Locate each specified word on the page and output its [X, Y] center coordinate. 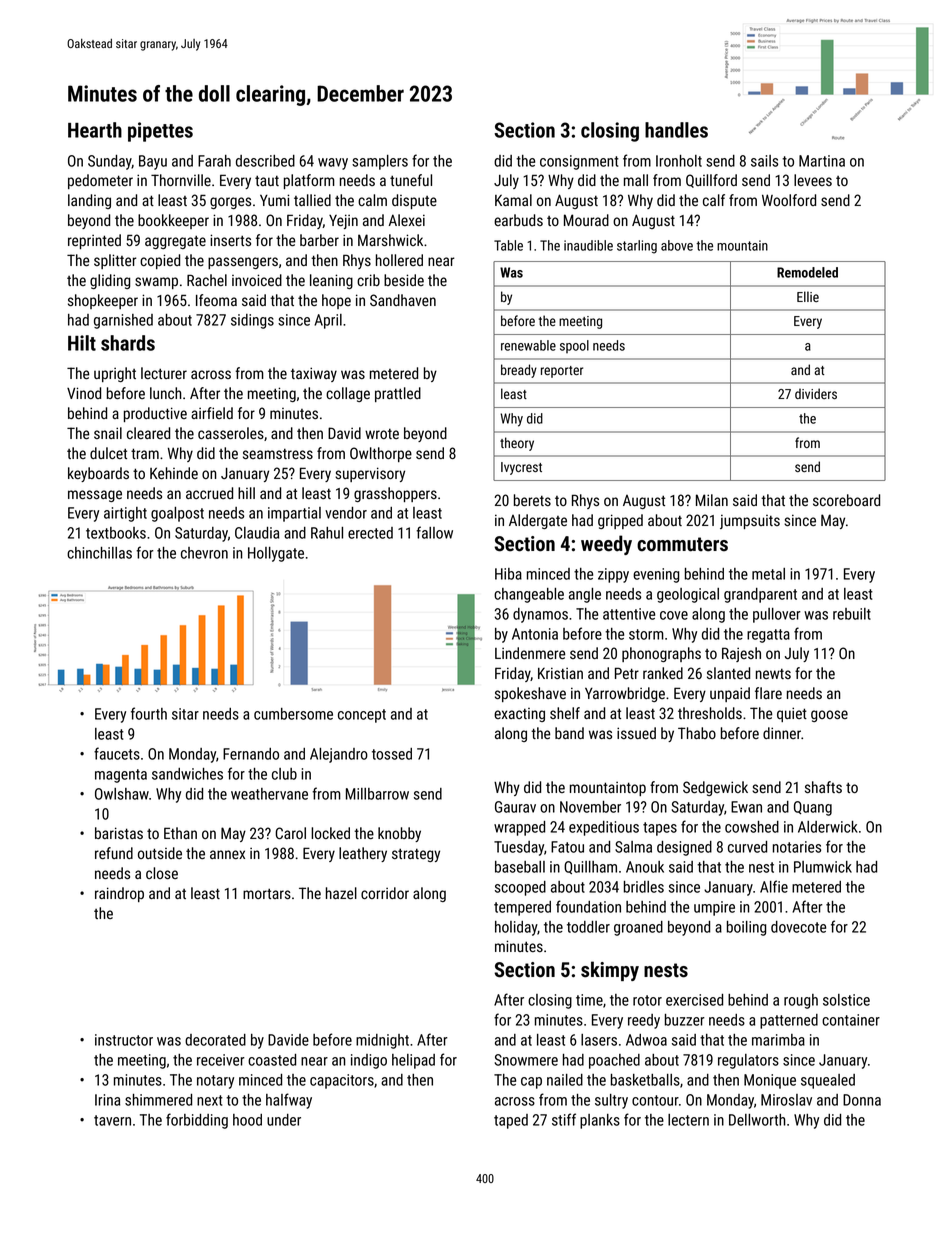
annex [227, 854]
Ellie [808, 296]
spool [574, 346]
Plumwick [823, 867]
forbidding [197, 1121]
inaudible [588, 245]
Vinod [84, 393]
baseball [520, 867]
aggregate [175, 242]
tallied [312, 200]
